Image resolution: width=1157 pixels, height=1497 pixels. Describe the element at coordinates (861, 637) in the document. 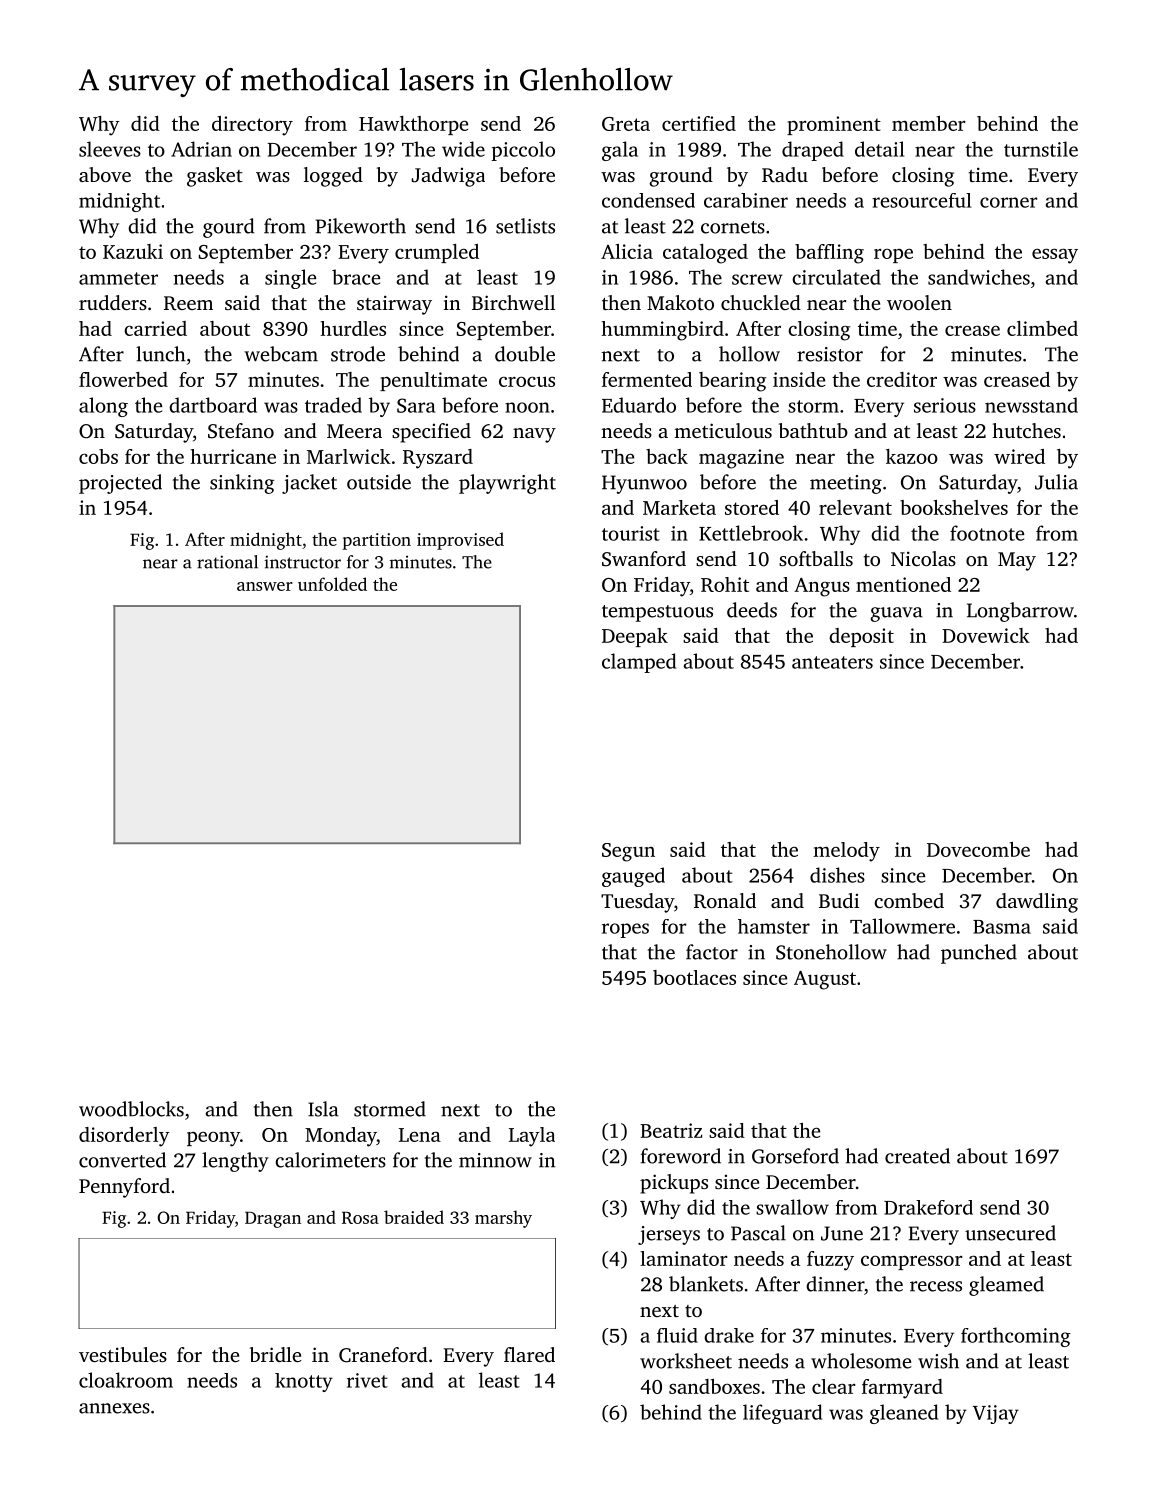

I see `deposit` at that location.
